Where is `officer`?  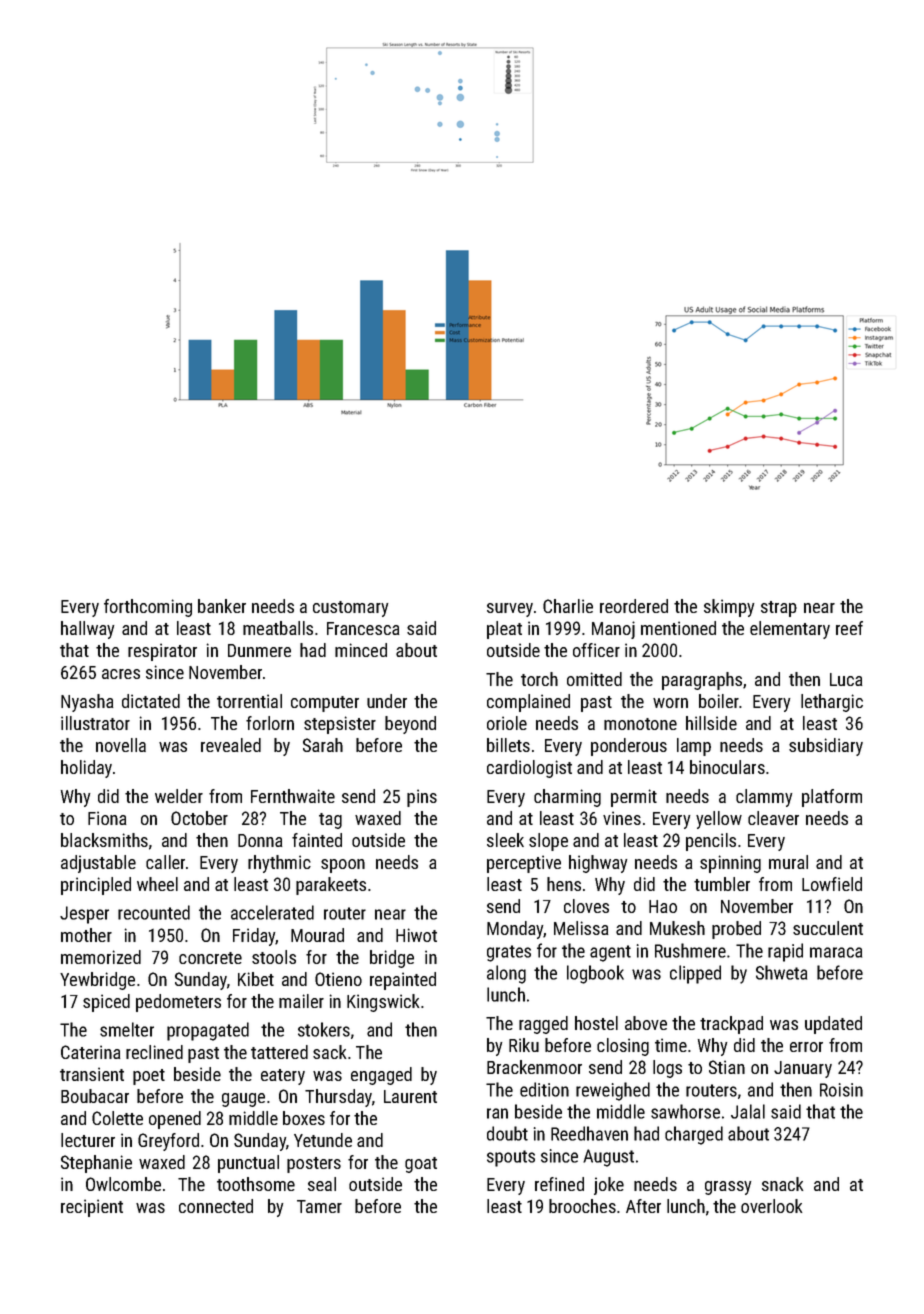
officer is located at coordinates (596, 650).
